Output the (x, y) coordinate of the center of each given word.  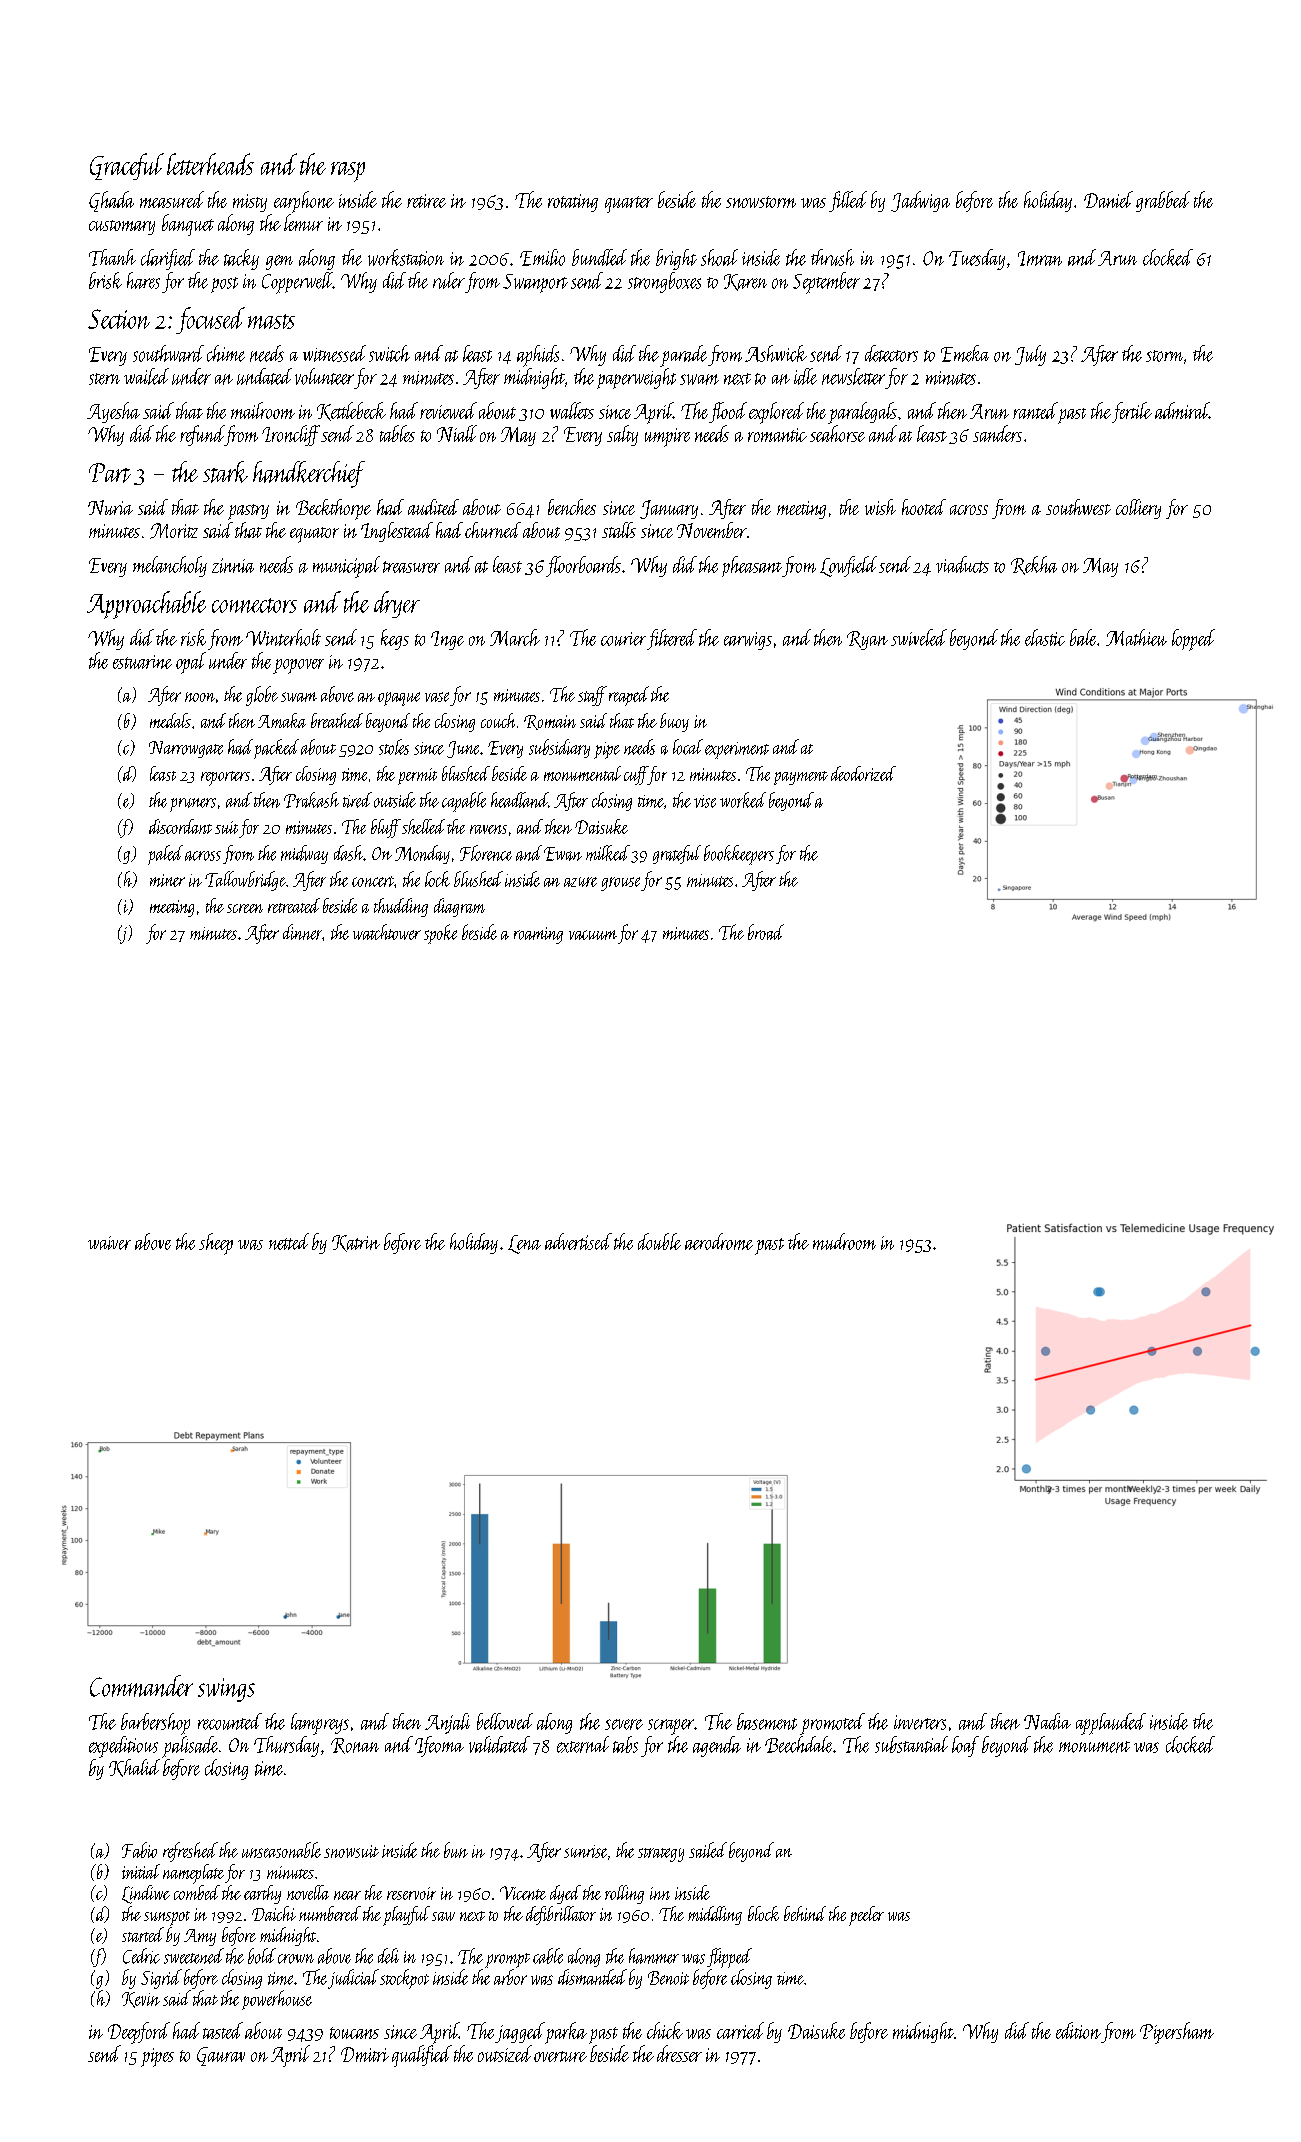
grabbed (1163, 201)
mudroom (844, 1241)
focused (210, 320)
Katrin (356, 1243)
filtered (672, 639)
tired (357, 800)
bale (1083, 637)
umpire (667, 437)
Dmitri (365, 2054)
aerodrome (719, 1241)
